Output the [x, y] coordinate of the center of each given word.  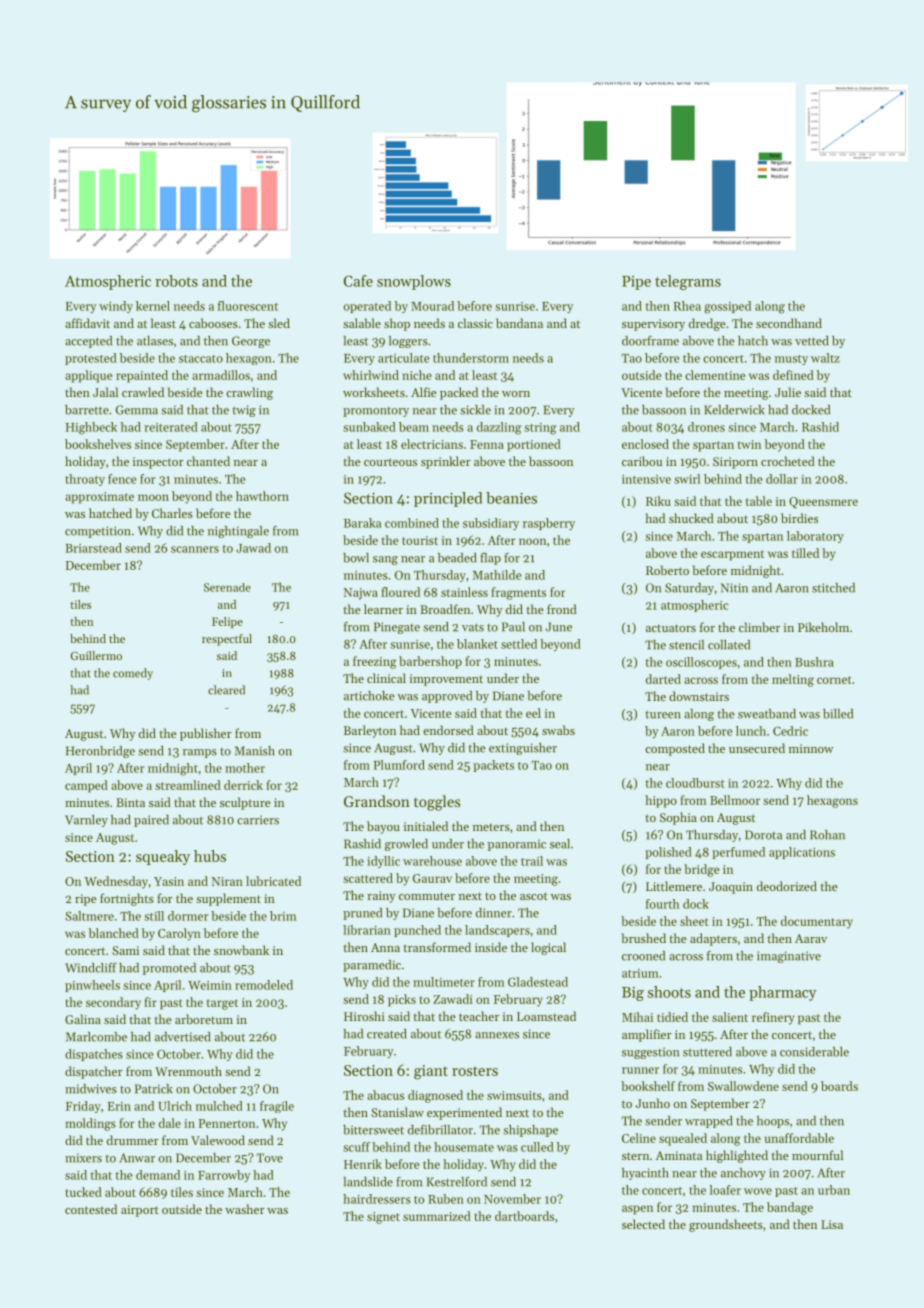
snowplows [414, 282]
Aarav [811, 938]
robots [176, 281]
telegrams [688, 282]
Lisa [832, 1224]
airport [140, 1211]
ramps [200, 753]
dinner [494, 913]
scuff [356, 1147]
